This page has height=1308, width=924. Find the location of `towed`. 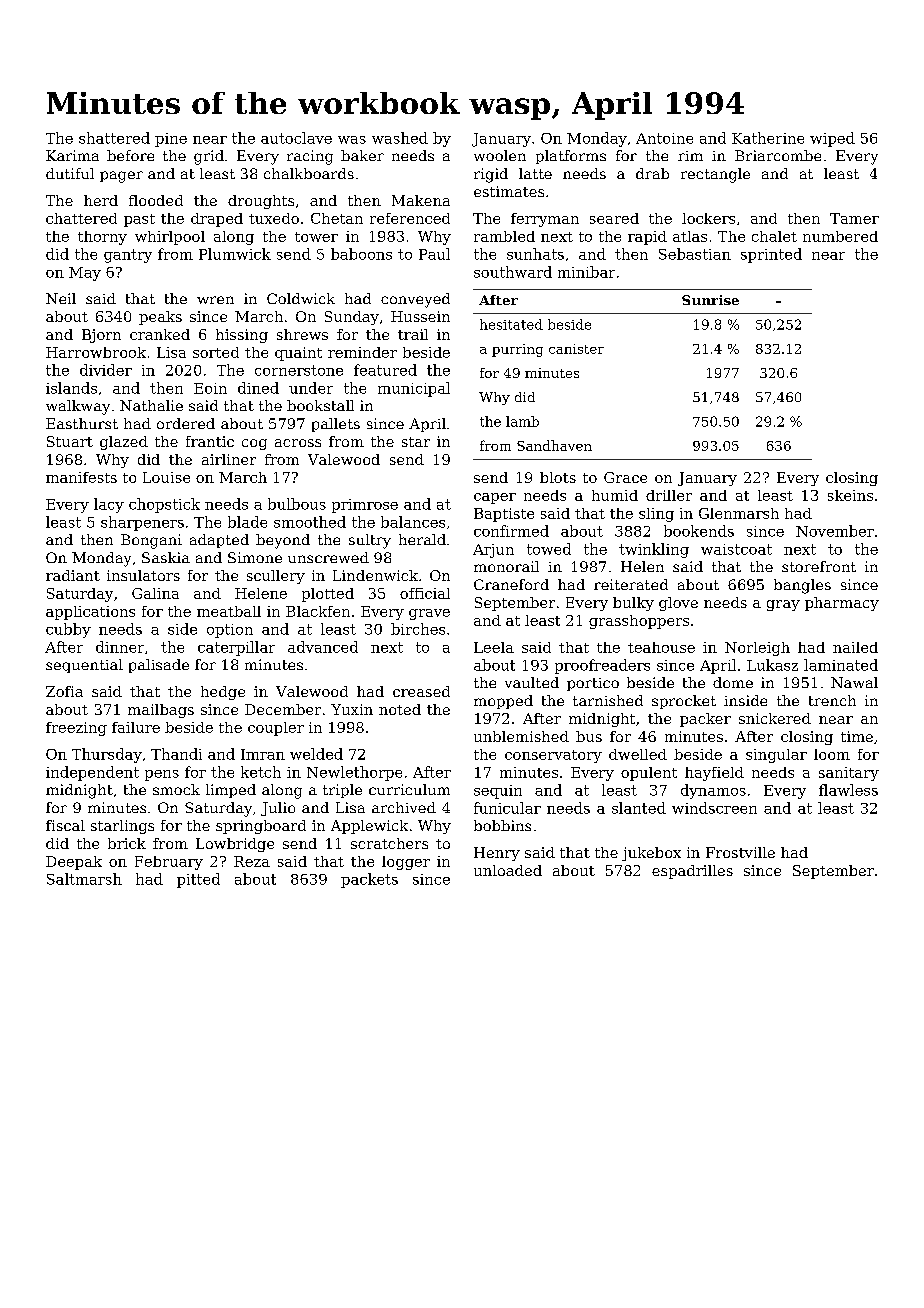

towed is located at coordinates (549, 549).
